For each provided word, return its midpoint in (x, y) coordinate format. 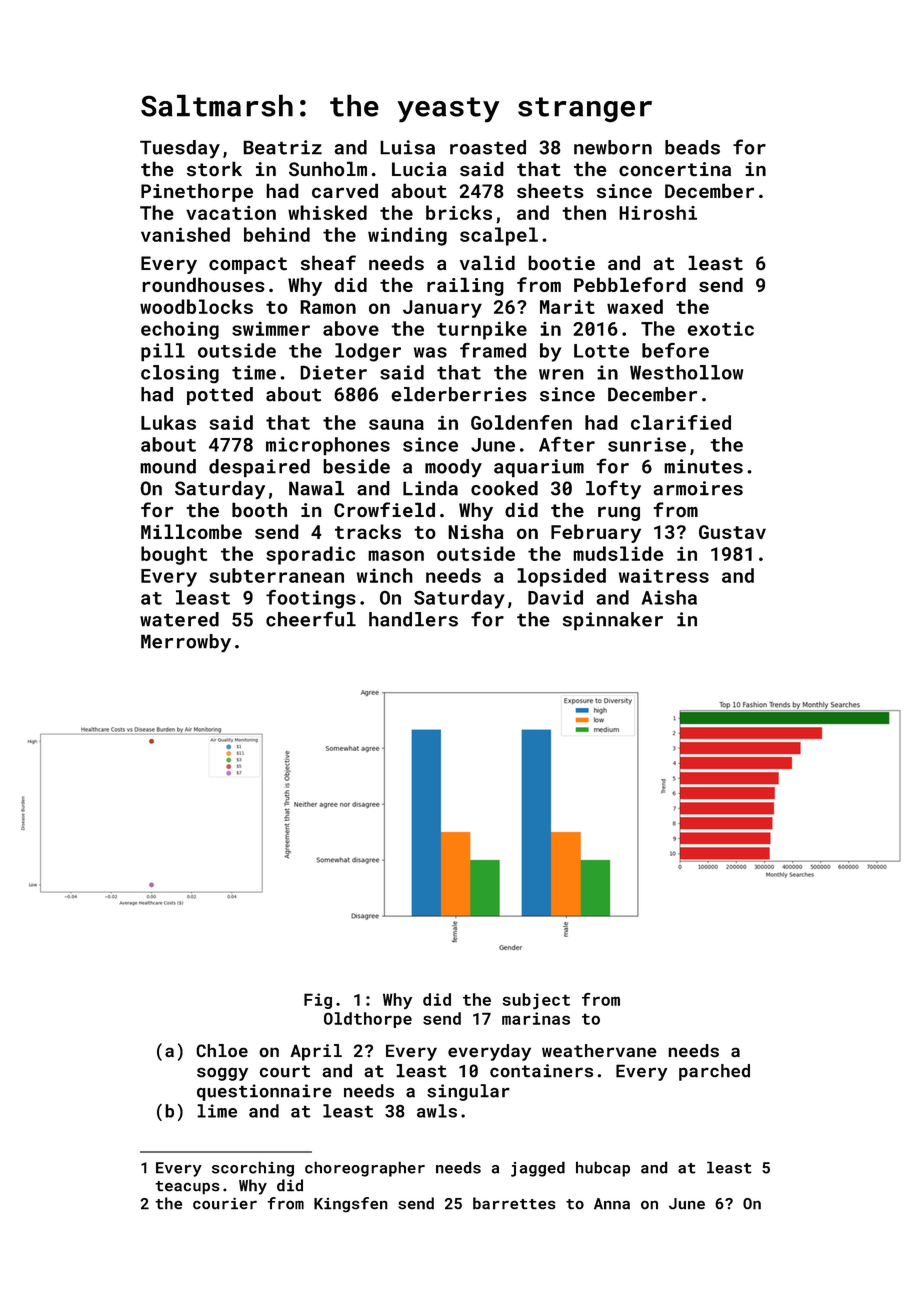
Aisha (669, 597)
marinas (536, 1018)
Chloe (222, 1050)
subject (536, 1001)
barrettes (514, 1203)
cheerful (311, 619)
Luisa (407, 147)
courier (225, 1203)
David (555, 597)
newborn (613, 147)
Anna (612, 1204)
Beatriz (282, 147)
